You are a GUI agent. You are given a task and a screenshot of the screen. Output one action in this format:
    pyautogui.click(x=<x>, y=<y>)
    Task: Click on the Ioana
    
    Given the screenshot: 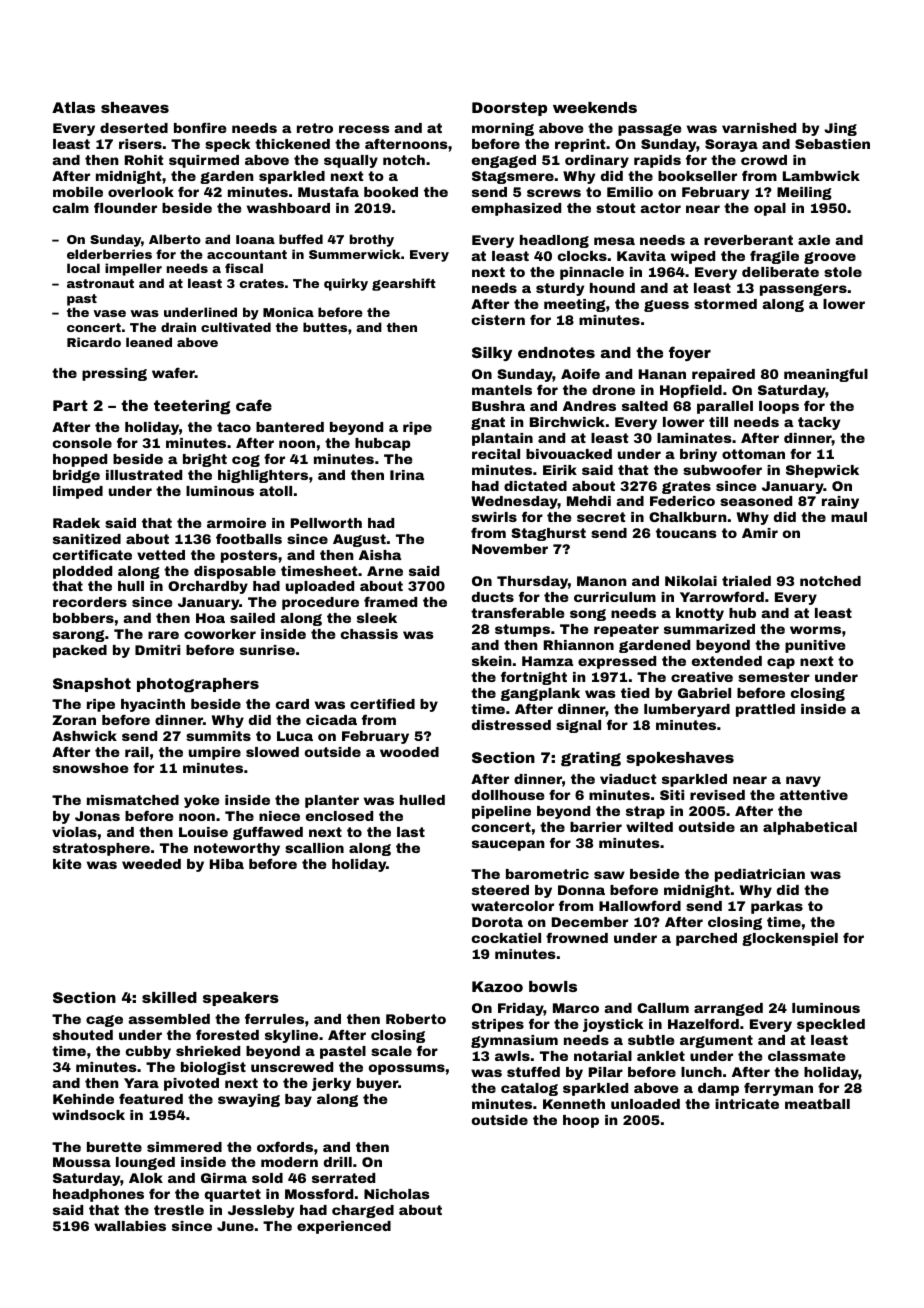 What is the action you would take?
    pyautogui.click(x=255, y=239)
